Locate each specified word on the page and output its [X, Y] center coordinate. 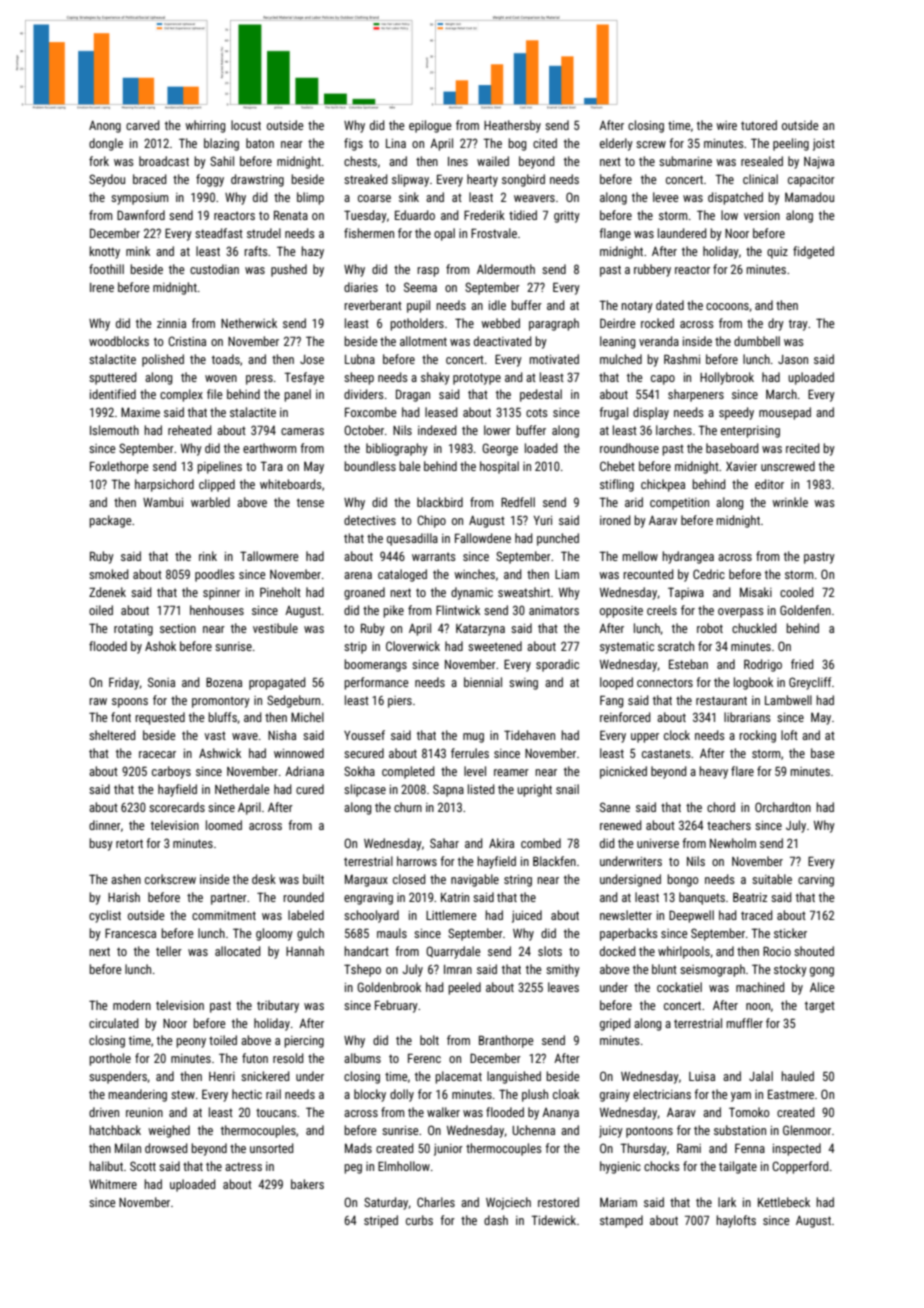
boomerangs [375, 665]
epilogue [430, 126]
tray [798, 325]
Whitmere [113, 1184]
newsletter [626, 915]
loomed [224, 825]
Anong [105, 126]
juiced [527, 916]
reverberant [373, 305]
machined [760, 987]
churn [408, 807]
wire [726, 125]
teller [169, 951]
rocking [757, 736]
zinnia [171, 323]
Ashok [160, 646]
